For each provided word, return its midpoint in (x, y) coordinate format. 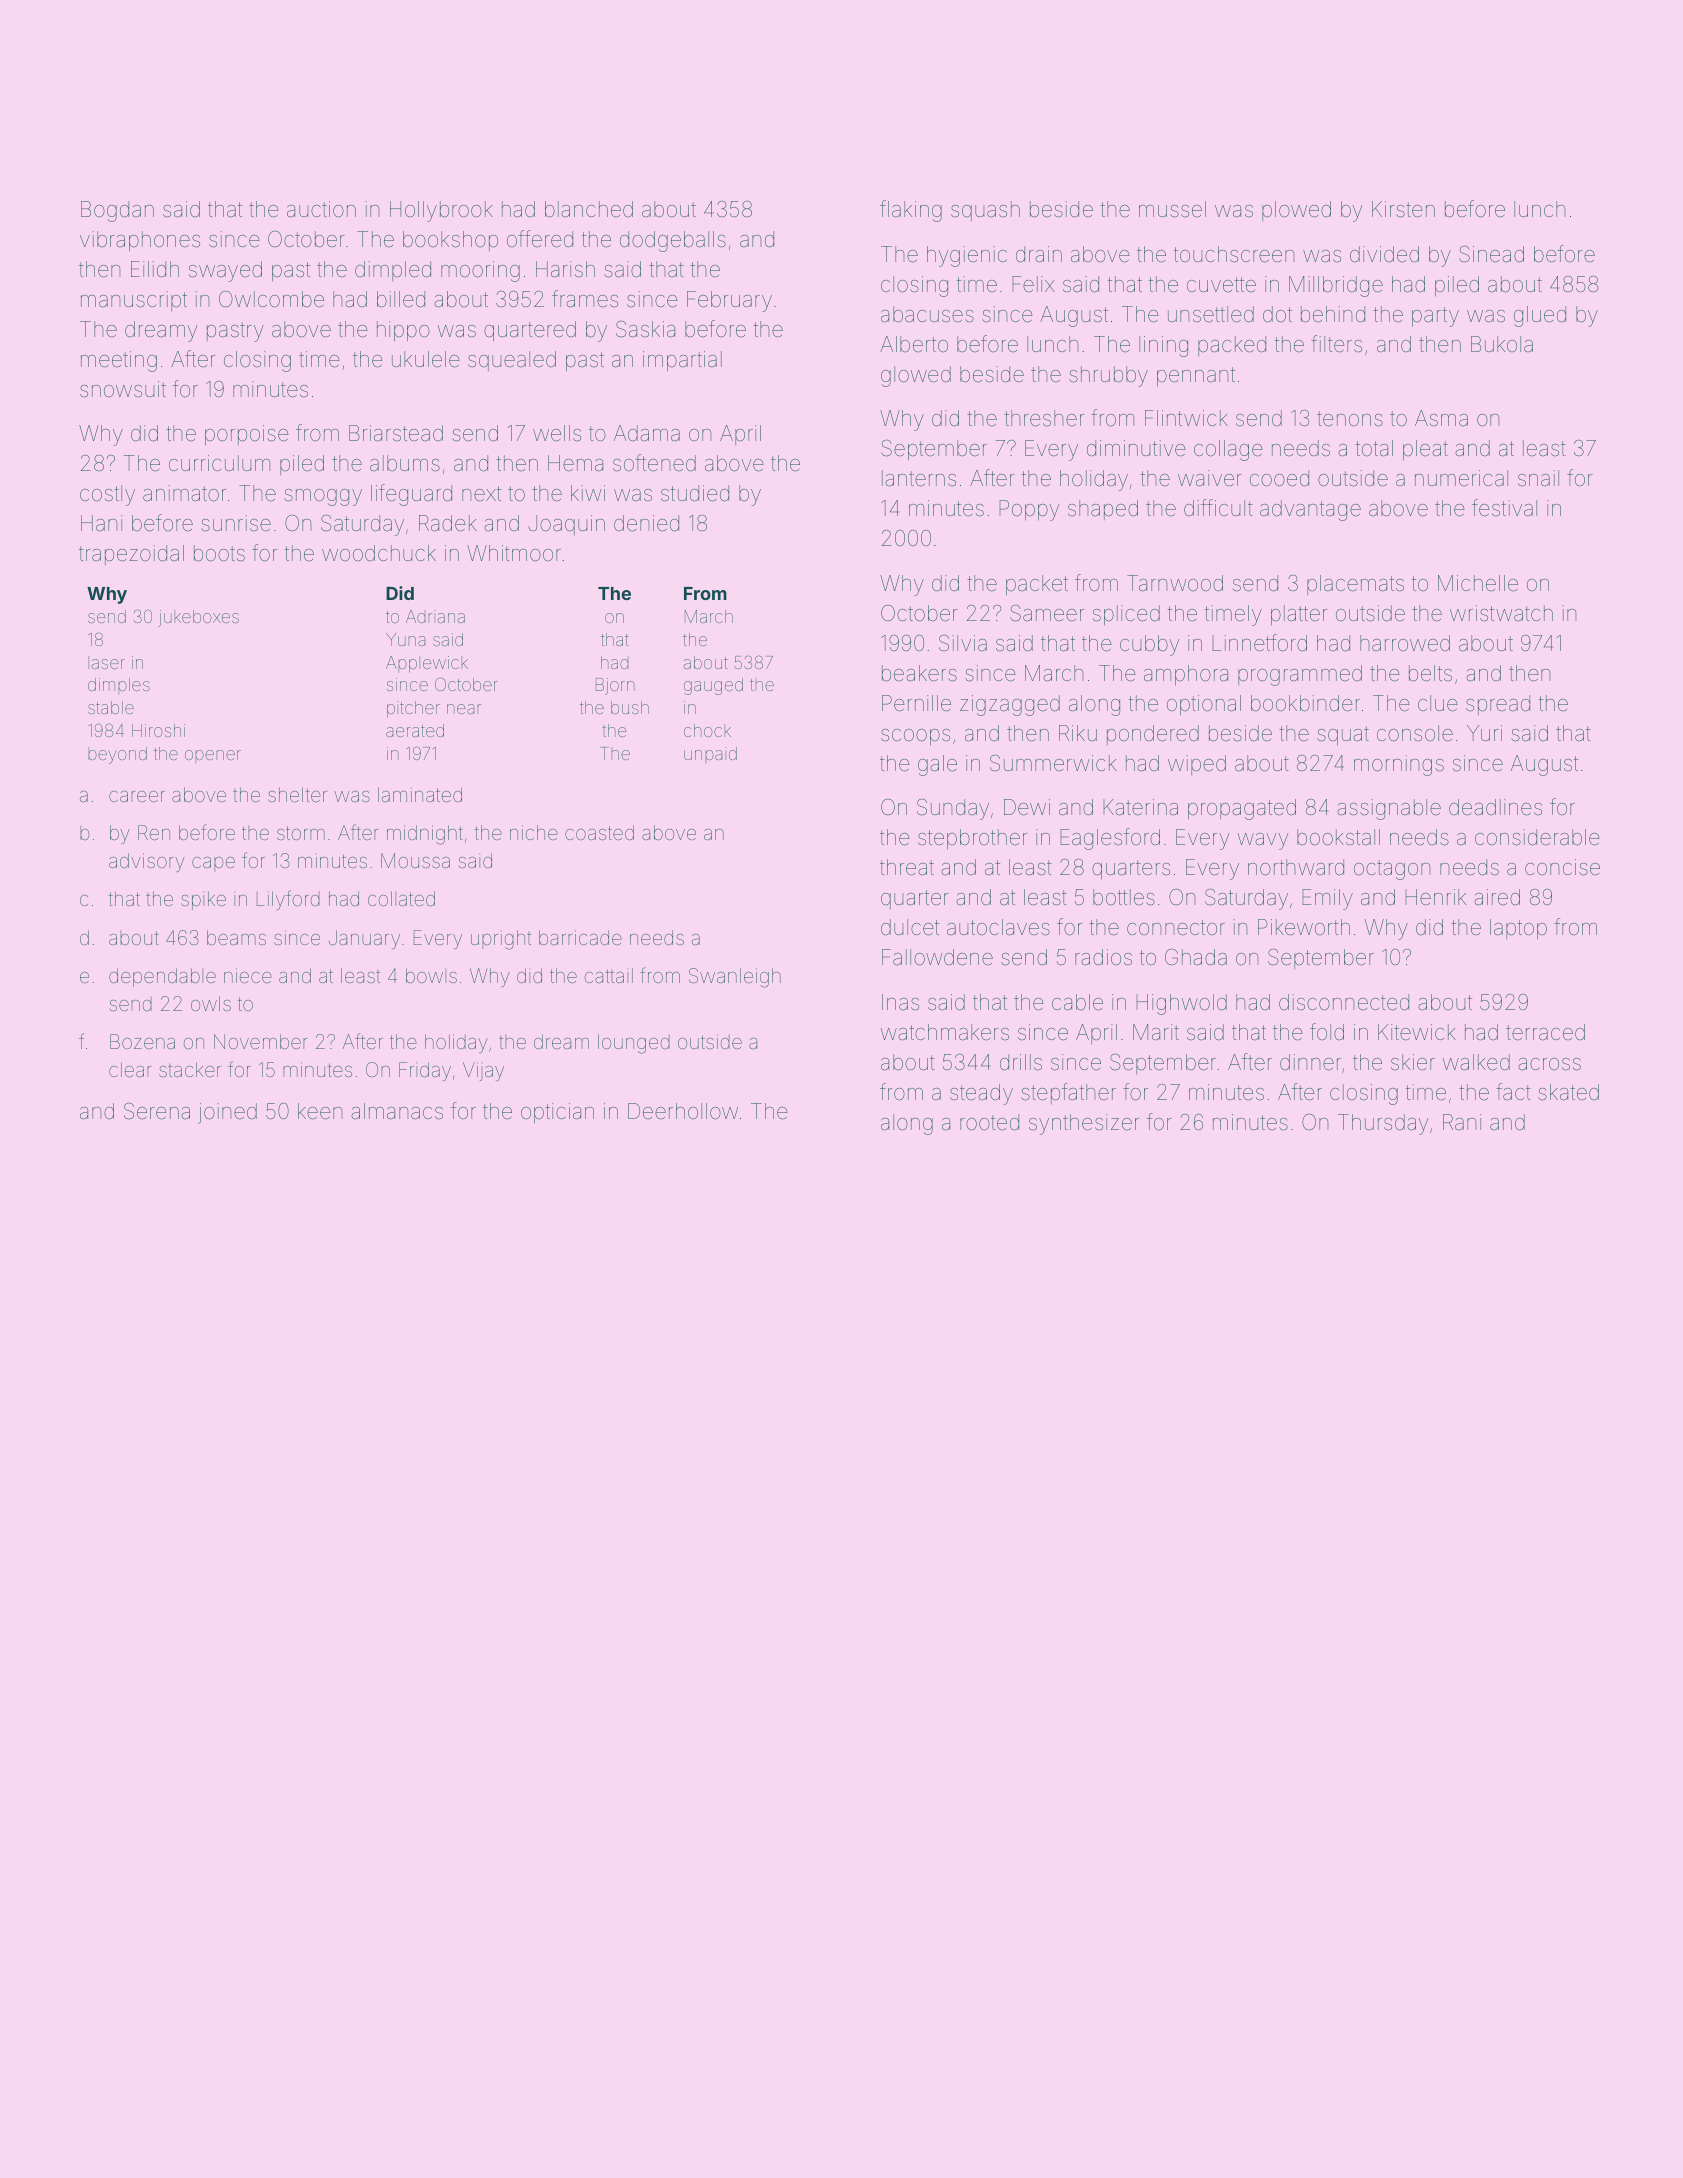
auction (321, 209)
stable (111, 707)
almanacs (397, 1111)
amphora (1186, 675)
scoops (915, 737)
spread (1498, 705)
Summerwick (1053, 763)
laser (106, 662)
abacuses (927, 314)
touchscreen (1234, 254)
